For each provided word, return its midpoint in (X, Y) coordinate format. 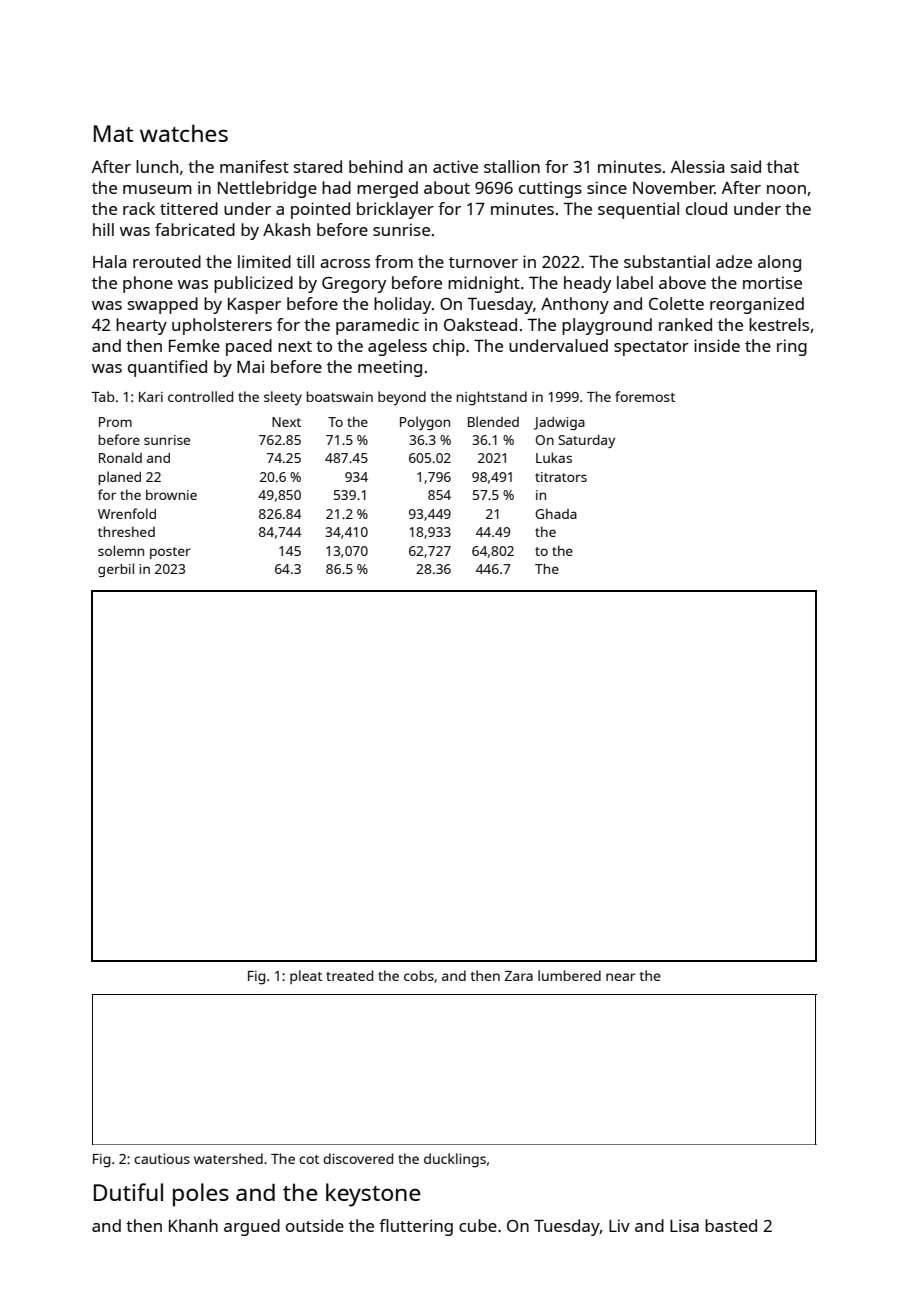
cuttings (550, 189)
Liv (619, 1225)
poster (170, 553)
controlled (200, 396)
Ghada (556, 513)
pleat (306, 977)
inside (717, 345)
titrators (561, 477)
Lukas (554, 457)
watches (184, 133)
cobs (419, 975)
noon (786, 189)
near (620, 977)
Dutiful (128, 1192)
